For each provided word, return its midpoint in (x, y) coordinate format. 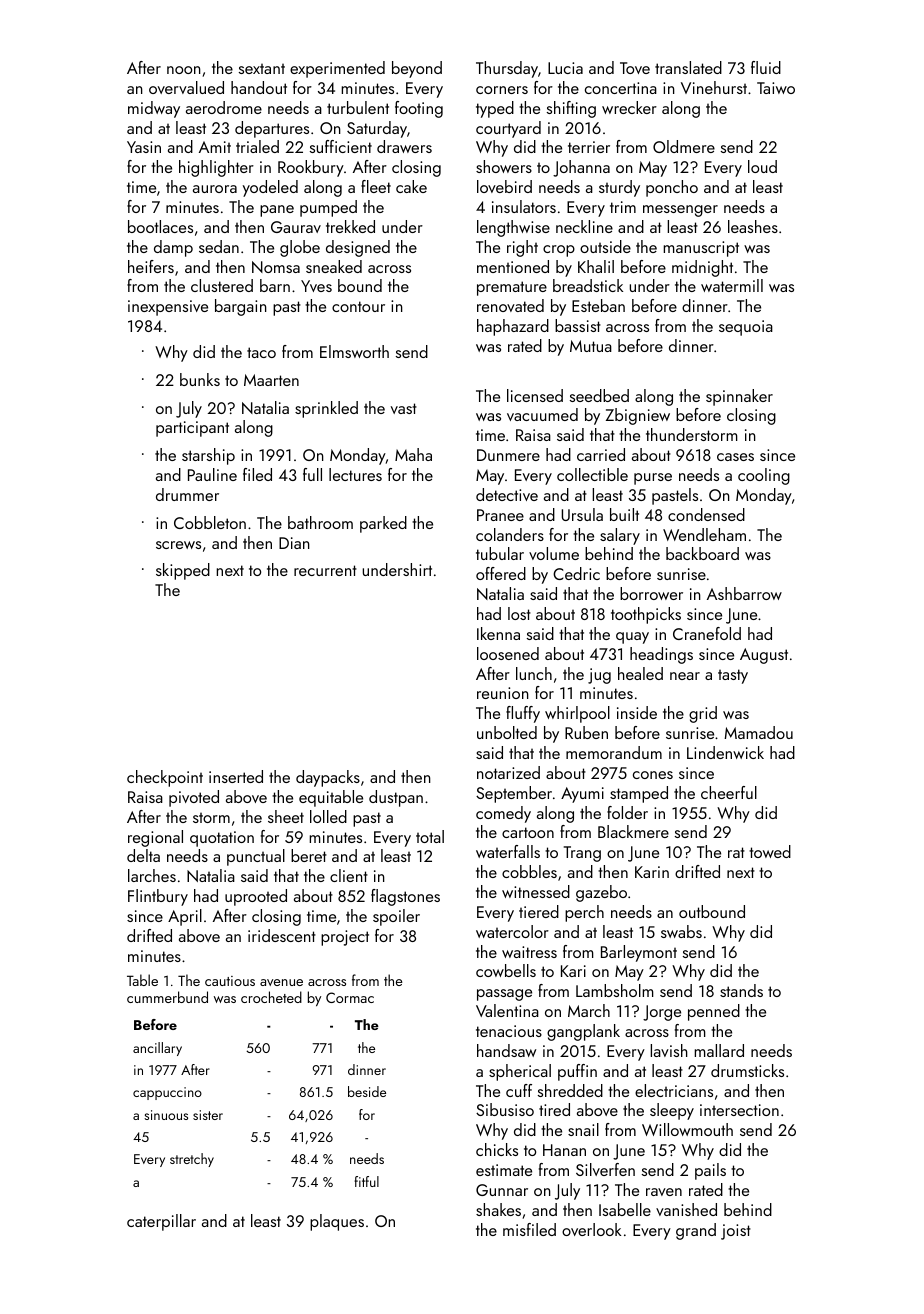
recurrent (325, 570)
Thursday (507, 69)
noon (184, 70)
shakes (498, 1209)
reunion (503, 693)
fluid (766, 67)
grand (696, 1231)
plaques (337, 1222)
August (764, 656)
